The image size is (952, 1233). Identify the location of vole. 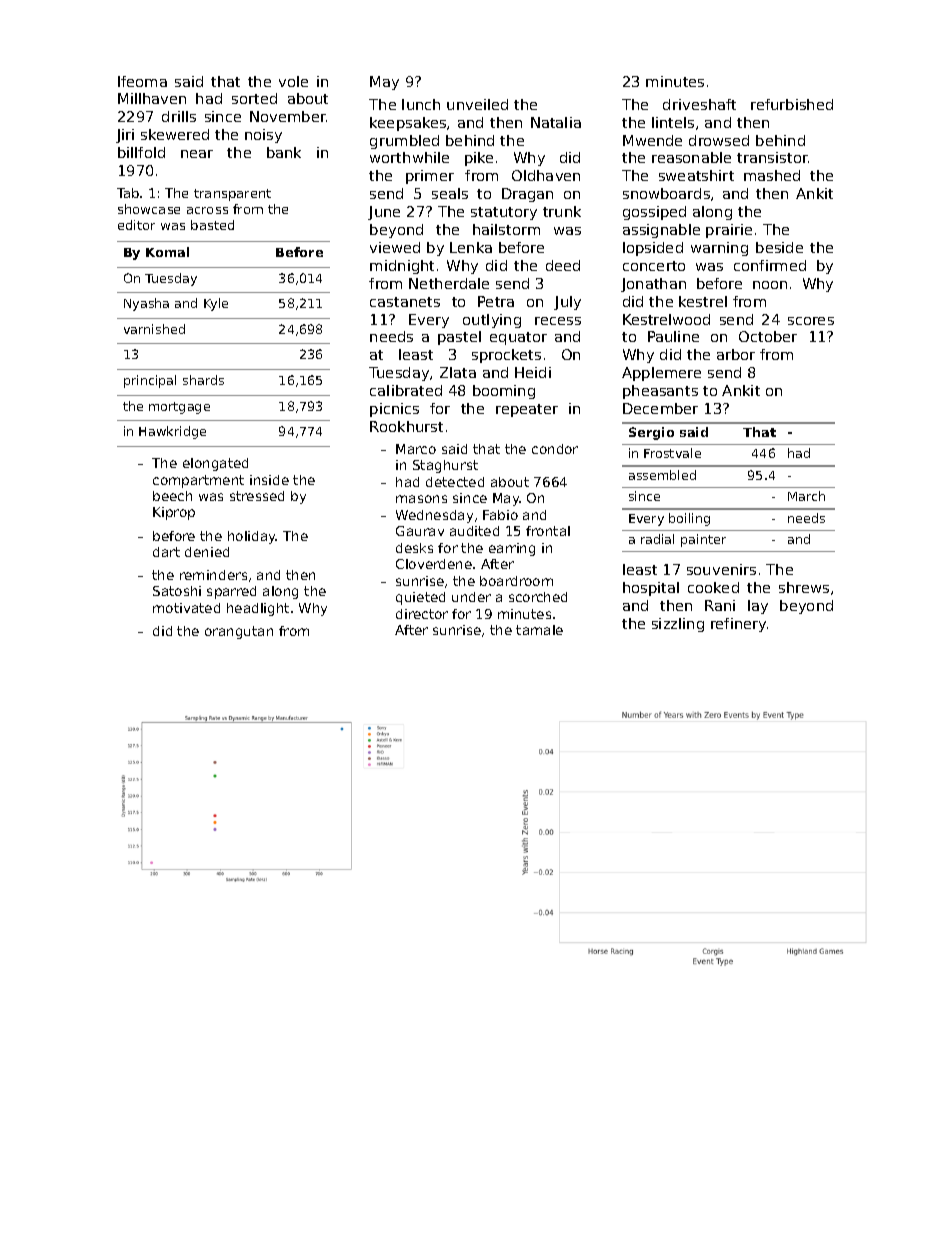
(293, 81).
